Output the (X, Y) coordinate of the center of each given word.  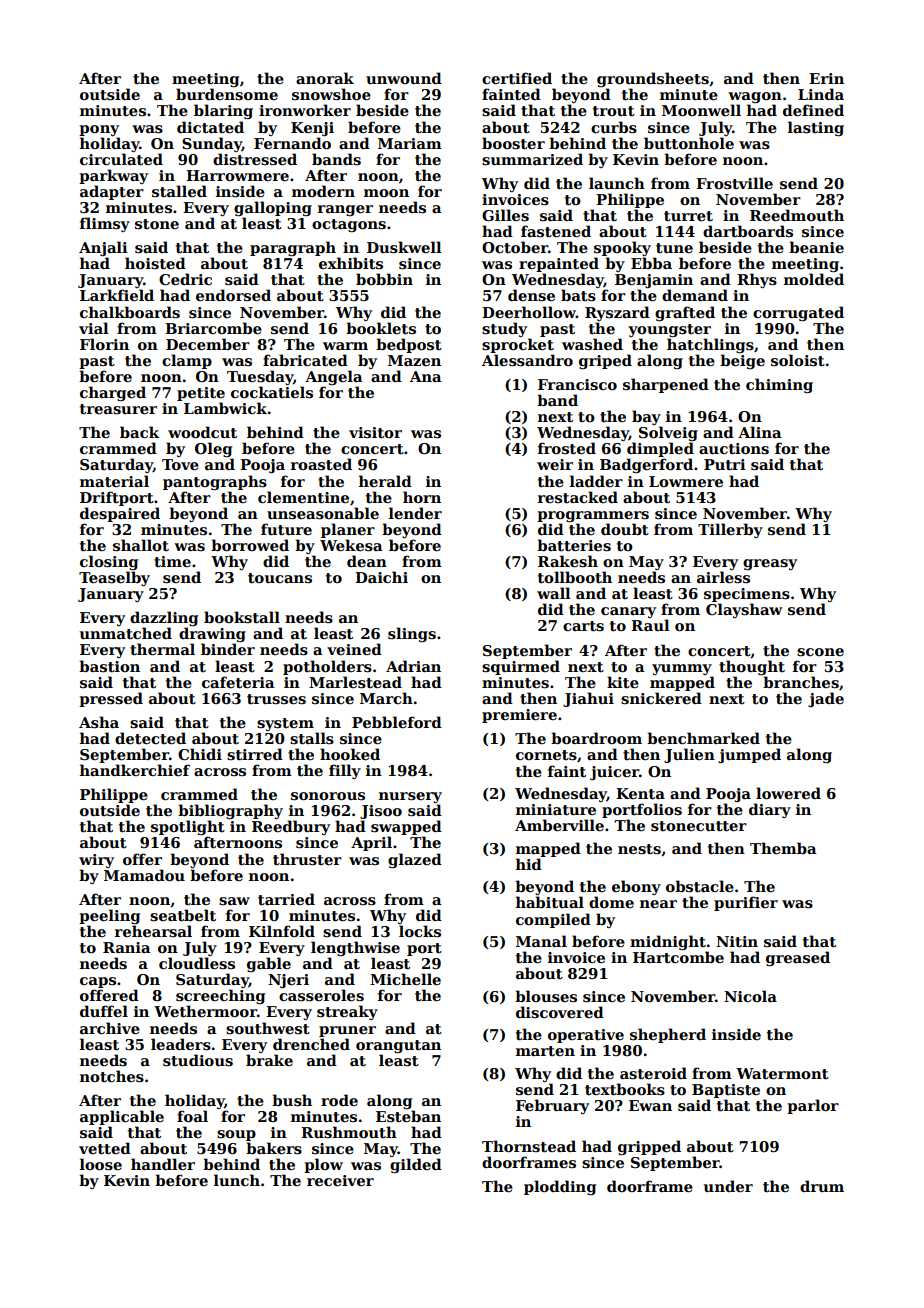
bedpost (409, 345)
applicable (122, 1117)
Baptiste (726, 1091)
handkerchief (135, 770)
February (552, 1106)
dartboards (748, 231)
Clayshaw (744, 610)
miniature (556, 809)
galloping (273, 208)
